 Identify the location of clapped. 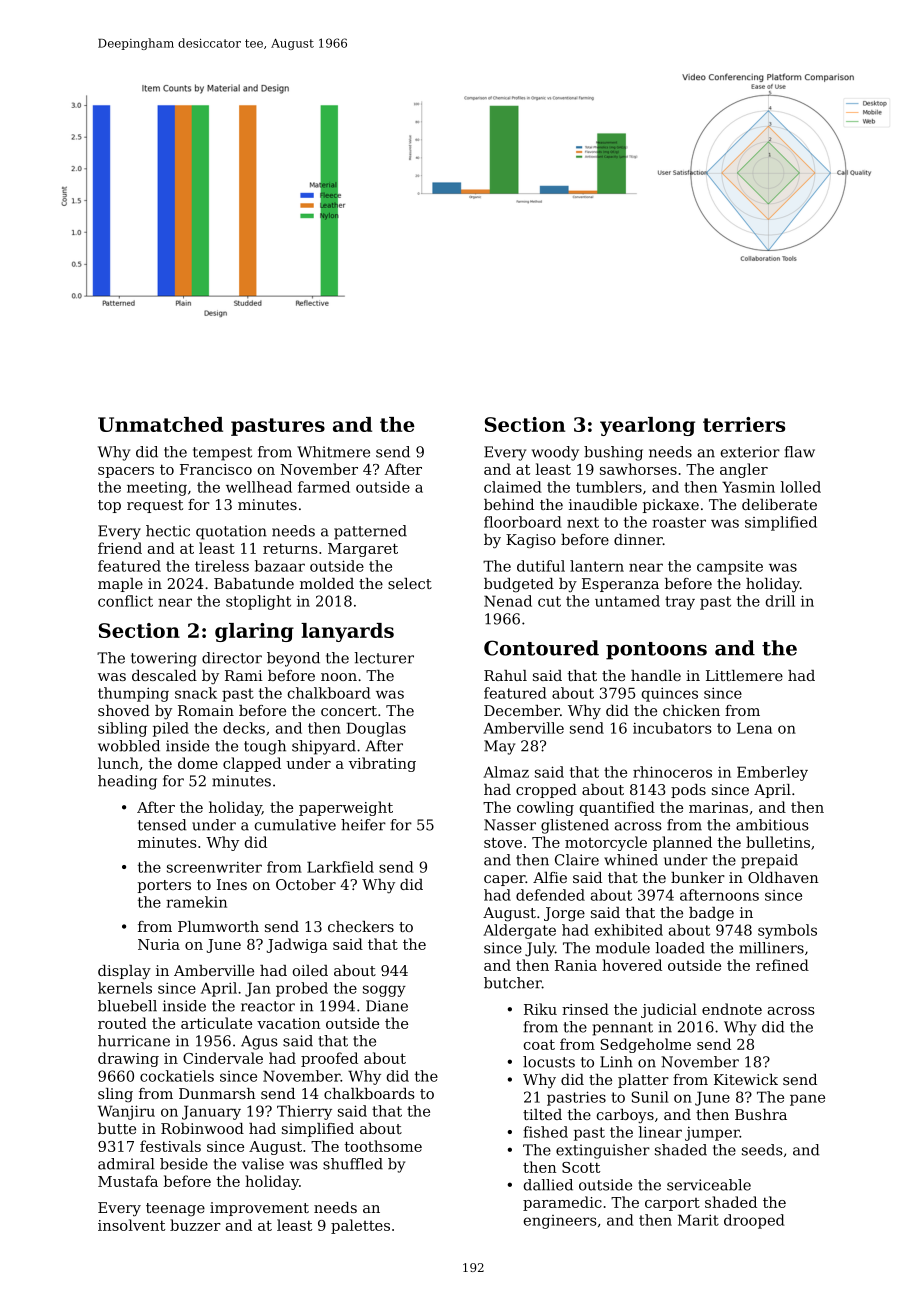
(252, 764).
